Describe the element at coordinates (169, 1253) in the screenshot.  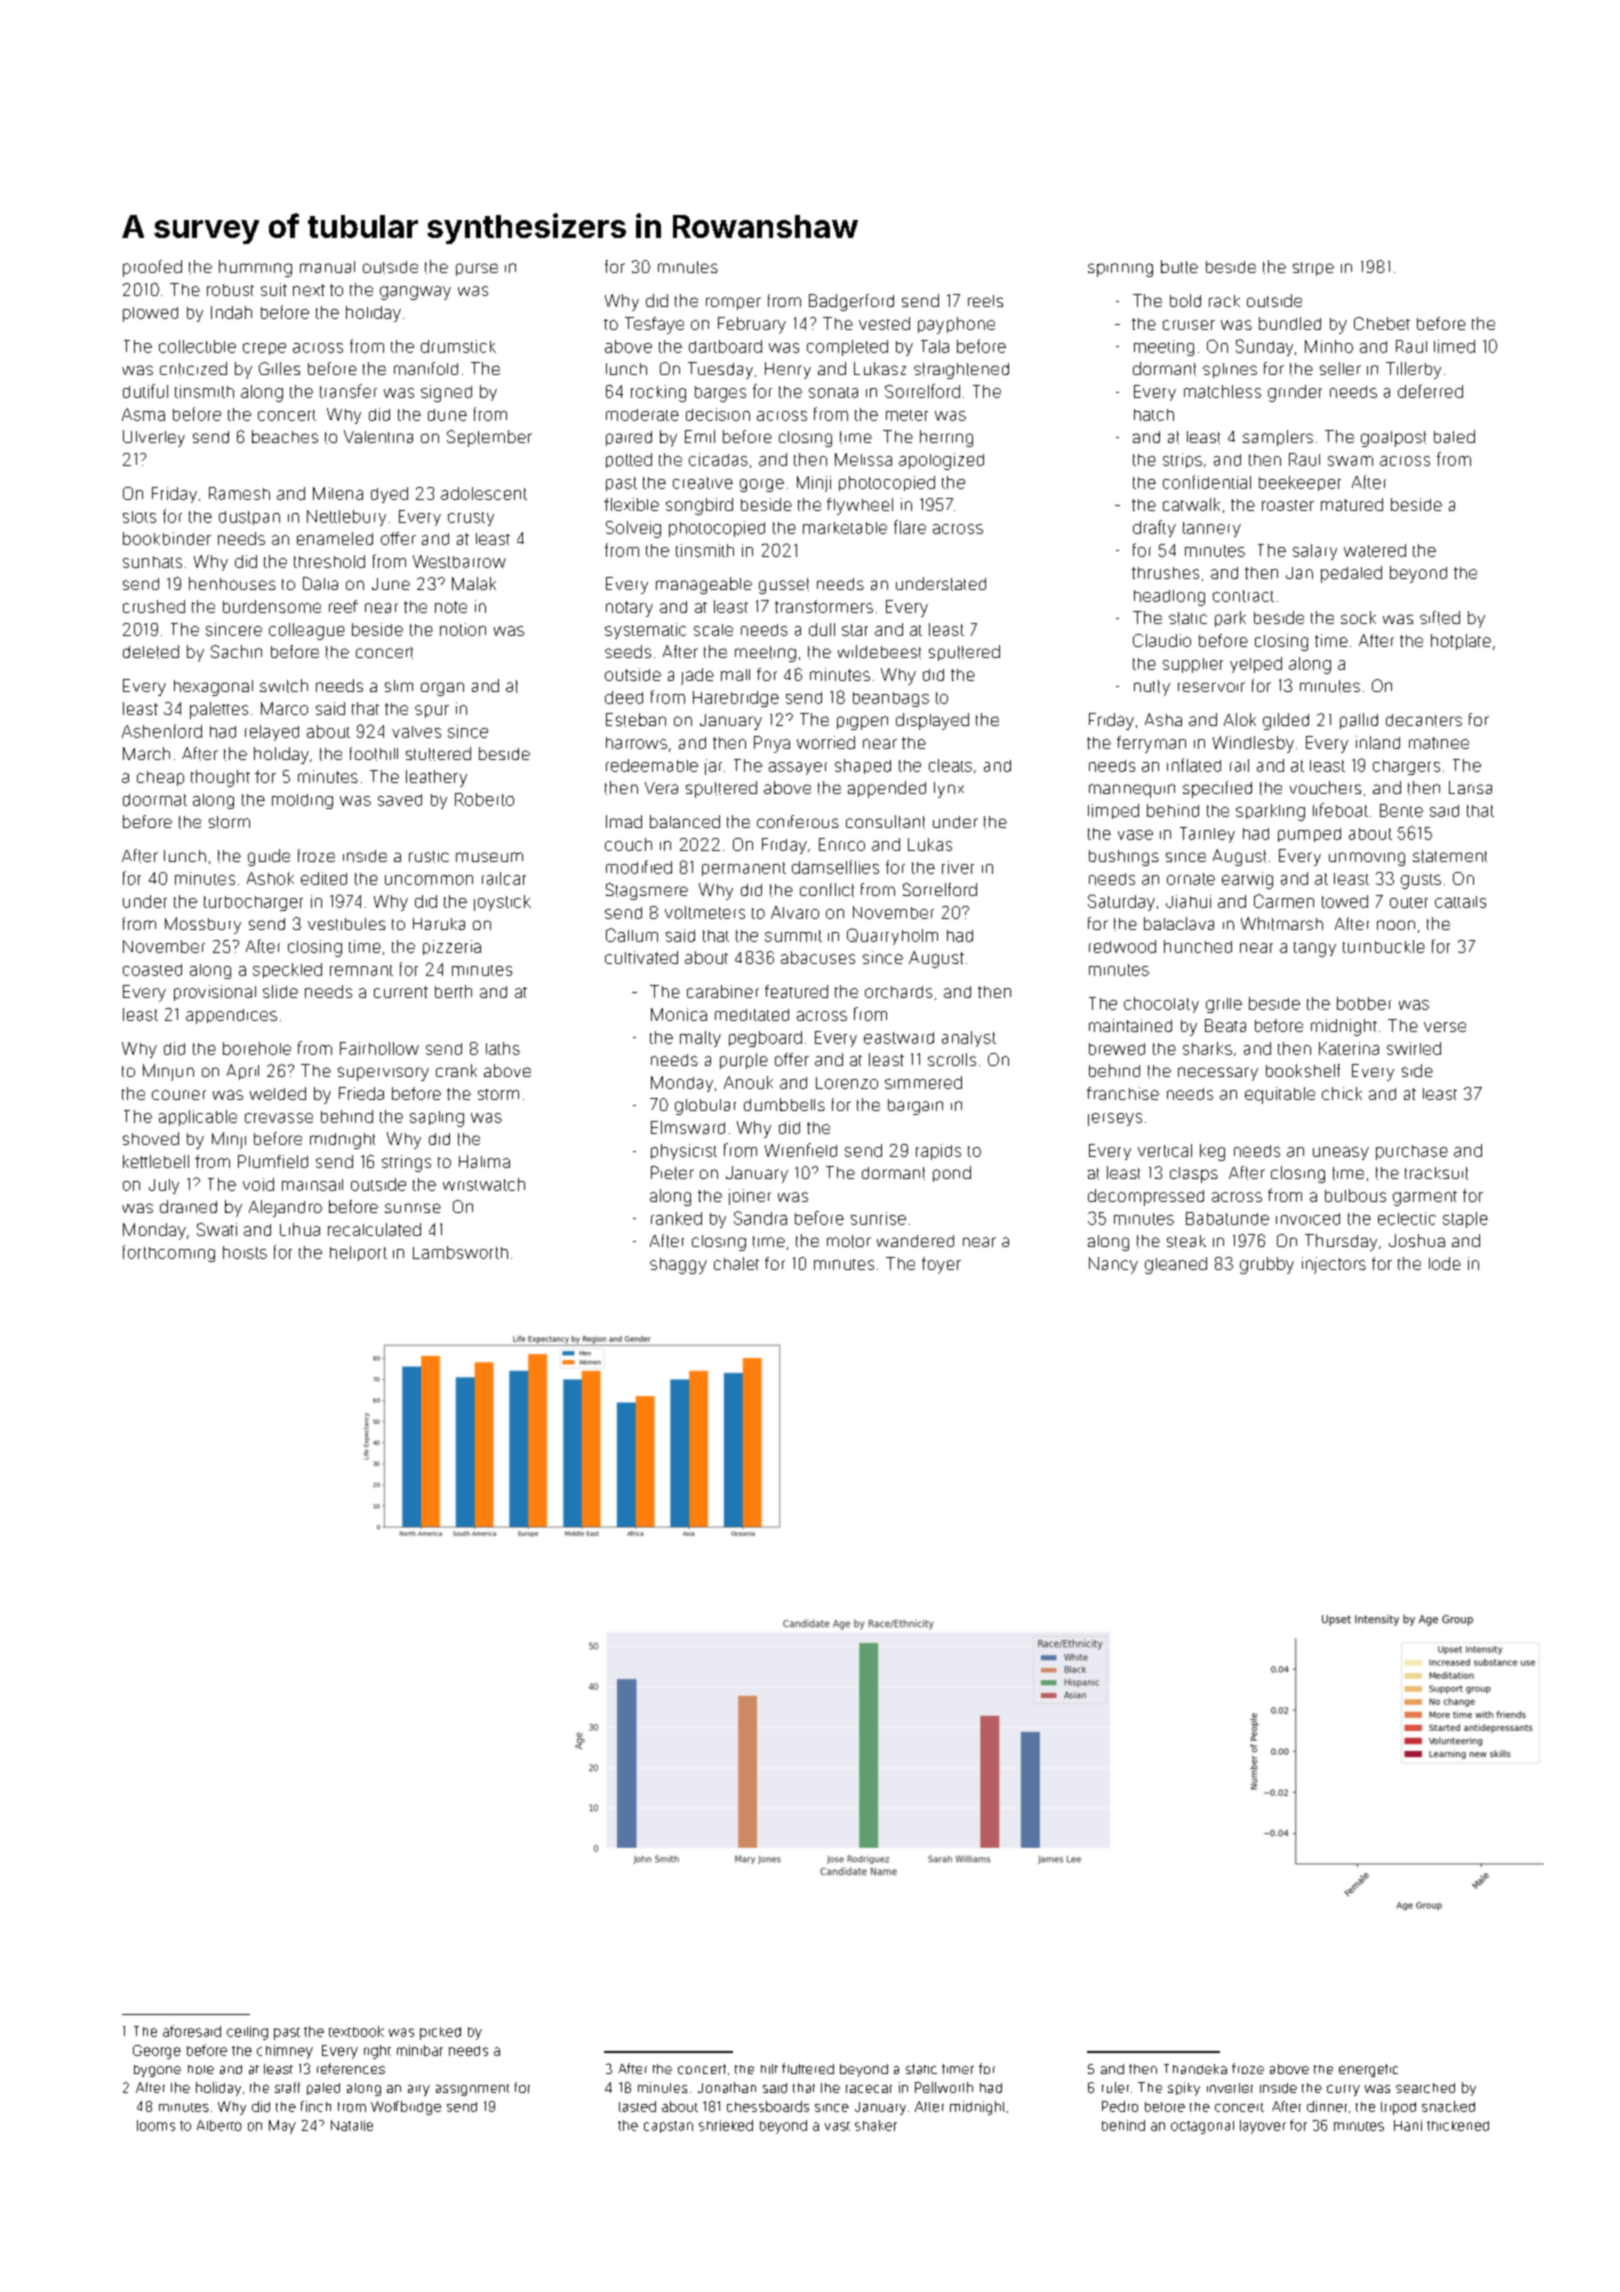
I see `forthcoming` at that location.
